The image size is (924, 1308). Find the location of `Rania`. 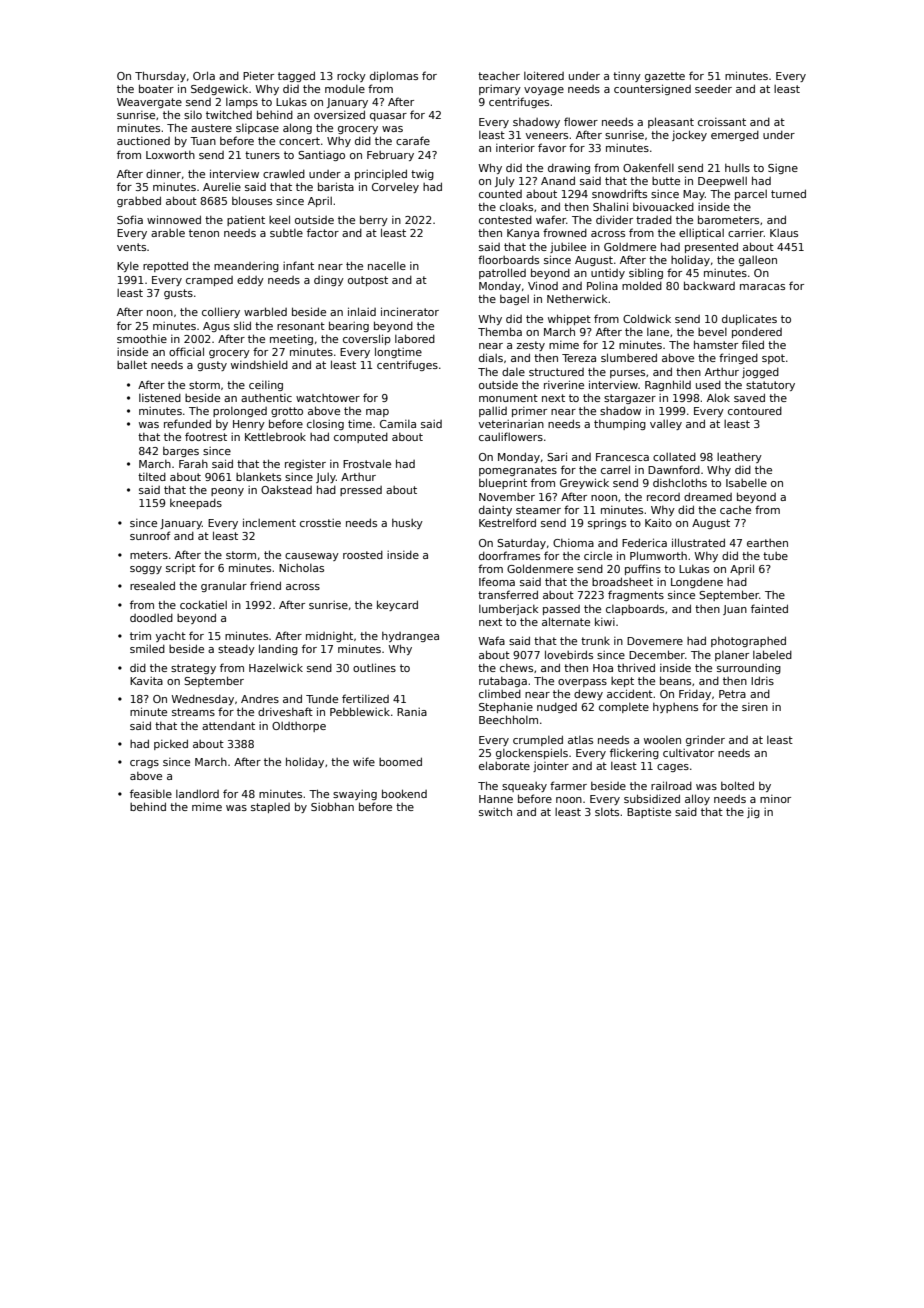

Rania is located at coordinates (412, 712).
